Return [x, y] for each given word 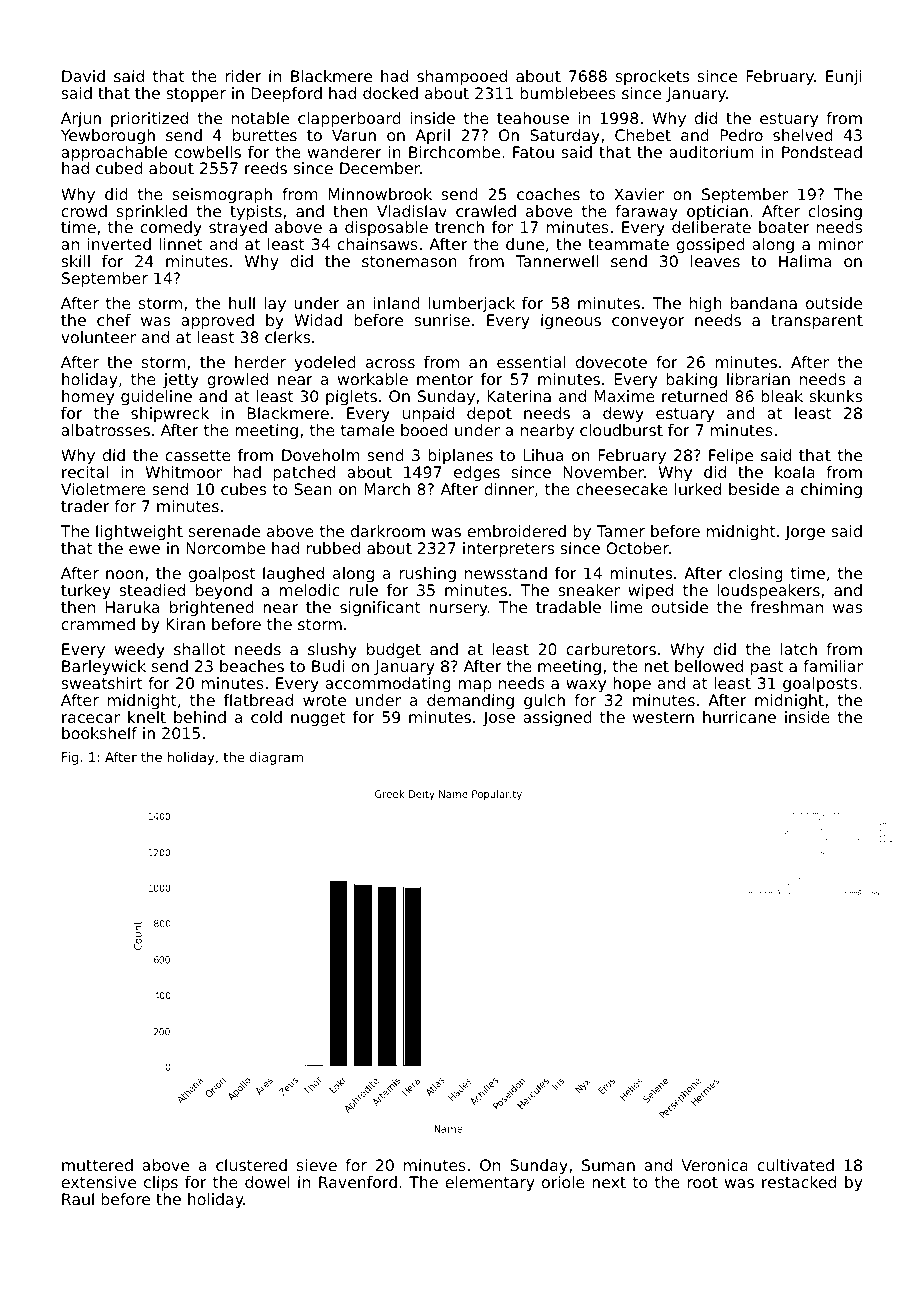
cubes [243, 489]
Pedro [741, 135]
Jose [499, 718]
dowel [267, 1182]
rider [243, 76]
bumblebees [568, 93]
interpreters [508, 550]
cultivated [795, 1165]
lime [627, 607]
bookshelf [99, 733]
